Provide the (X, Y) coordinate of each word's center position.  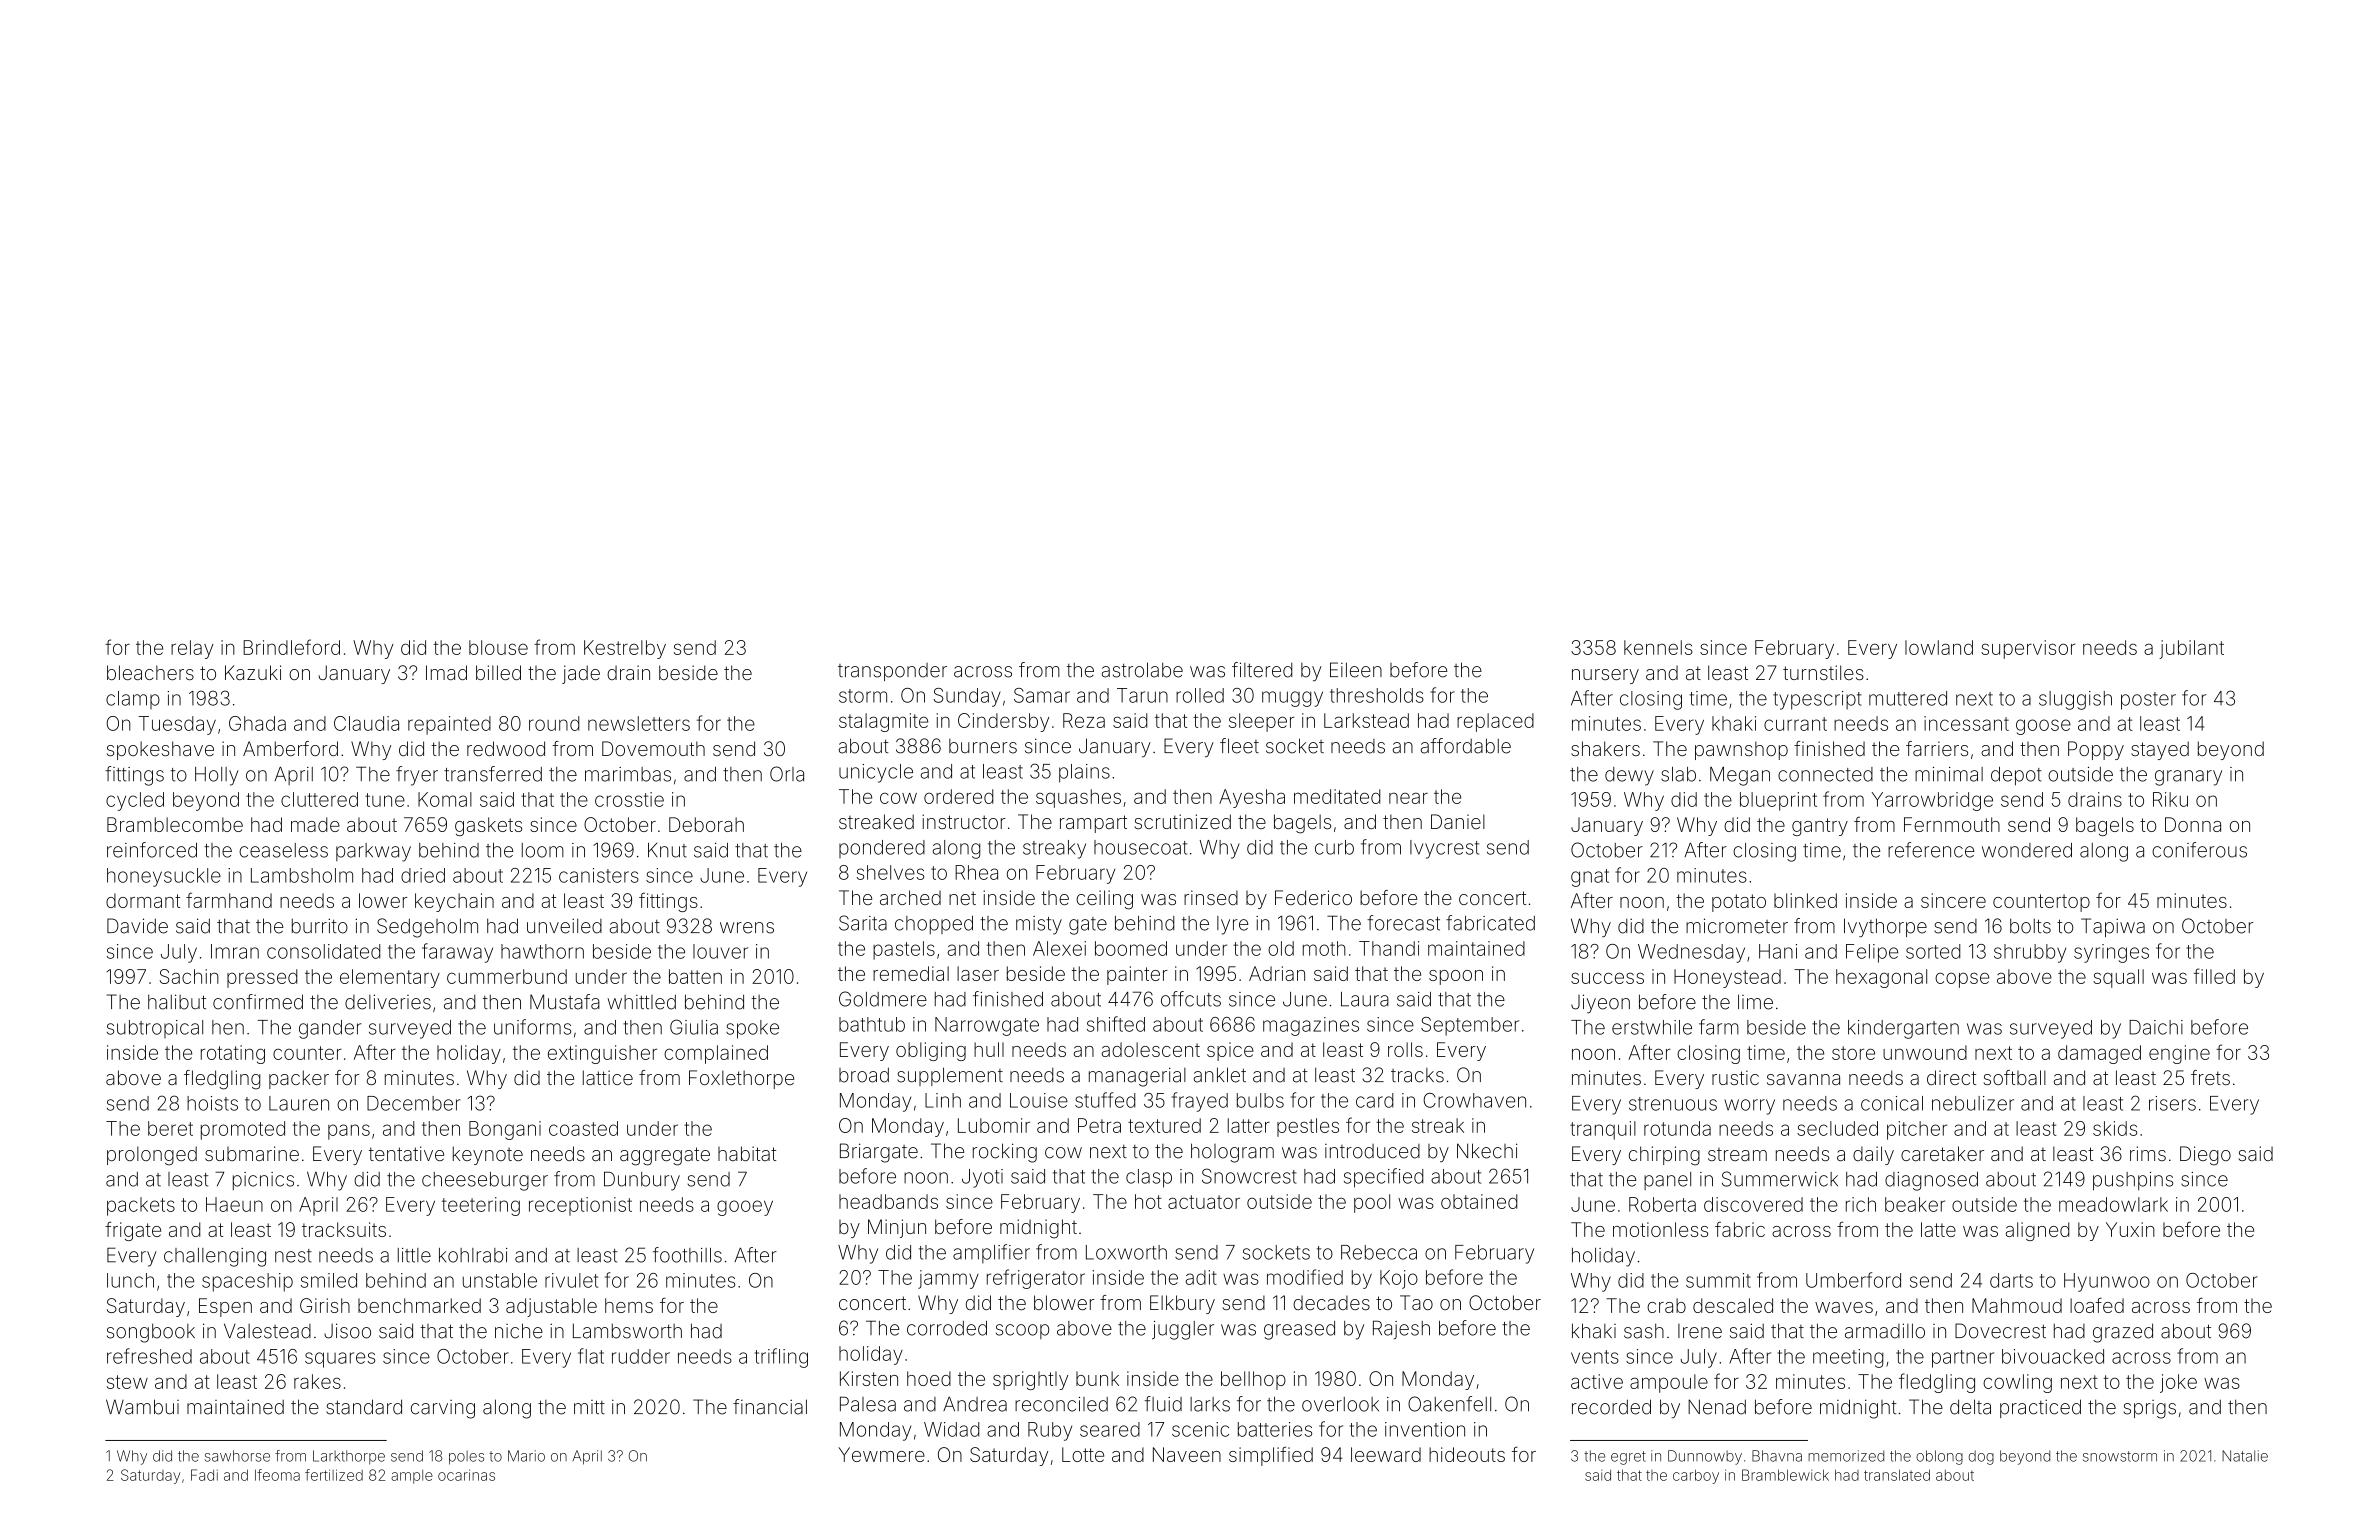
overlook (1340, 1404)
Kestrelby (625, 649)
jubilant (2191, 649)
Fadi (204, 1475)
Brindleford (291, 647)
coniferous (2199, 850)
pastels (904, 950)
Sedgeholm (427, 928)
